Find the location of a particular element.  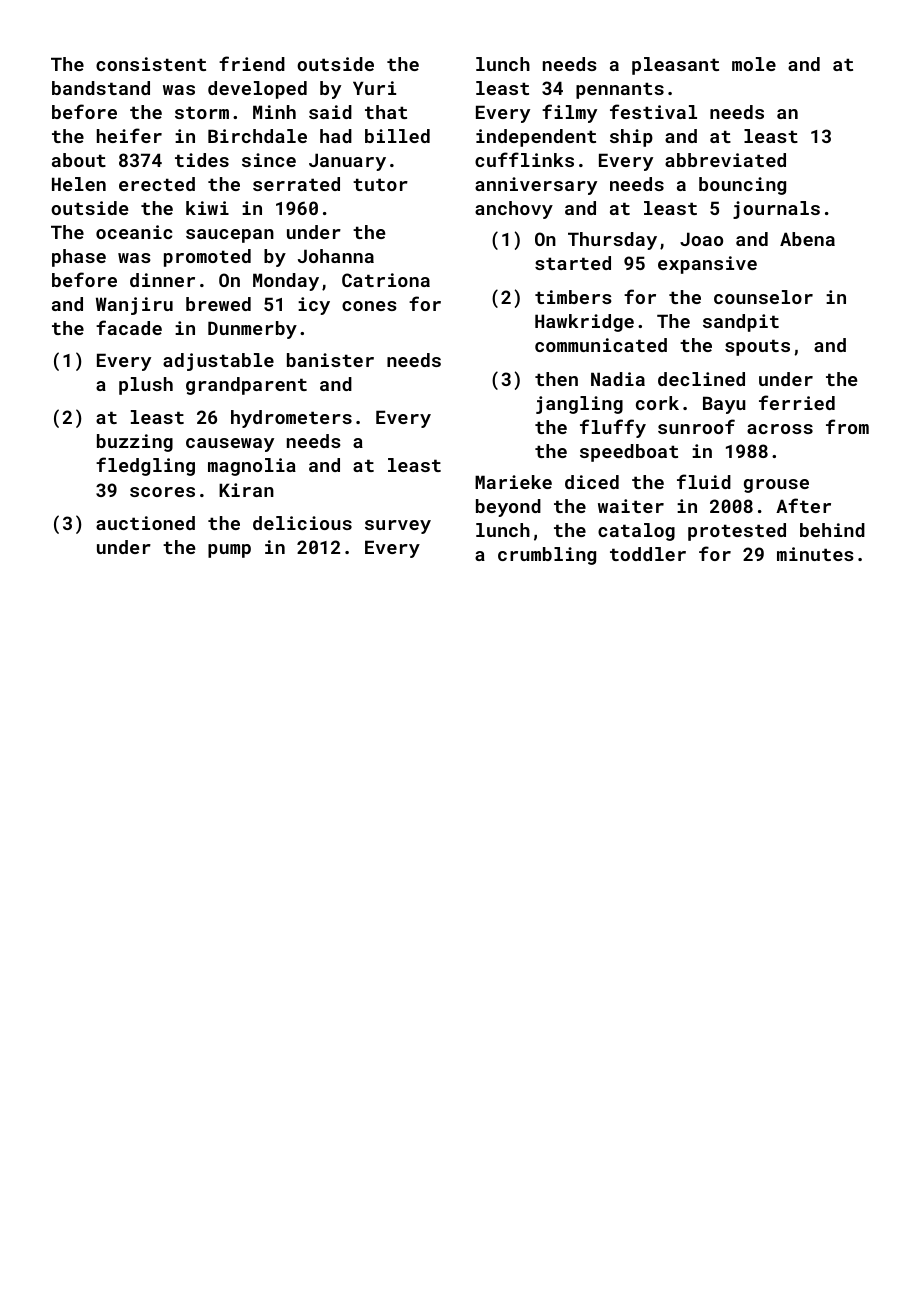

speedboat is located at coordinates (629, 453).
